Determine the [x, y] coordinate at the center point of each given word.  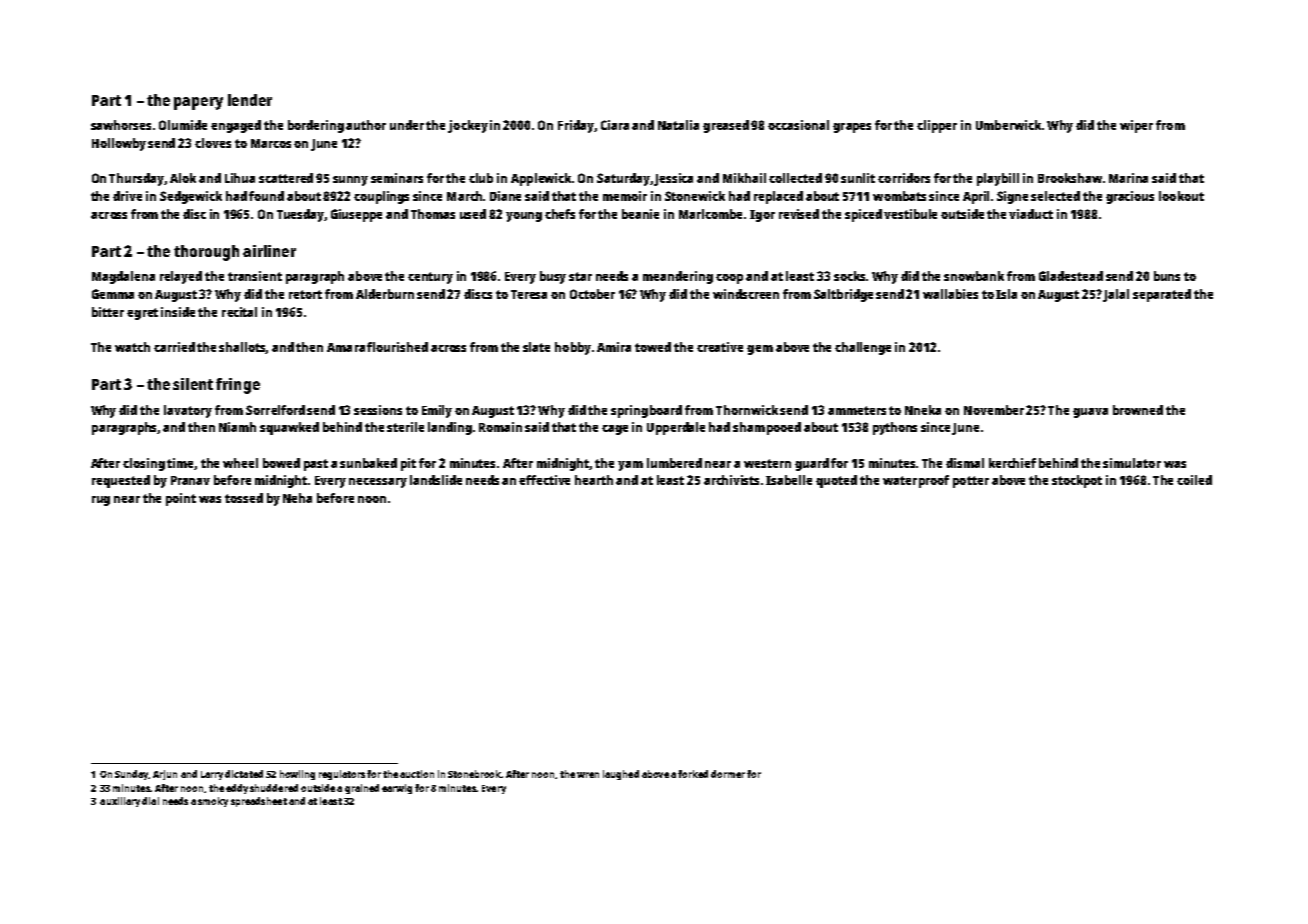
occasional [798, 125]
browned [1138, 410]
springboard [646, 411]
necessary [378, 483]
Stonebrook [474, 774]
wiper [1136, 126]
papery [198, 103]
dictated [244, 774]
